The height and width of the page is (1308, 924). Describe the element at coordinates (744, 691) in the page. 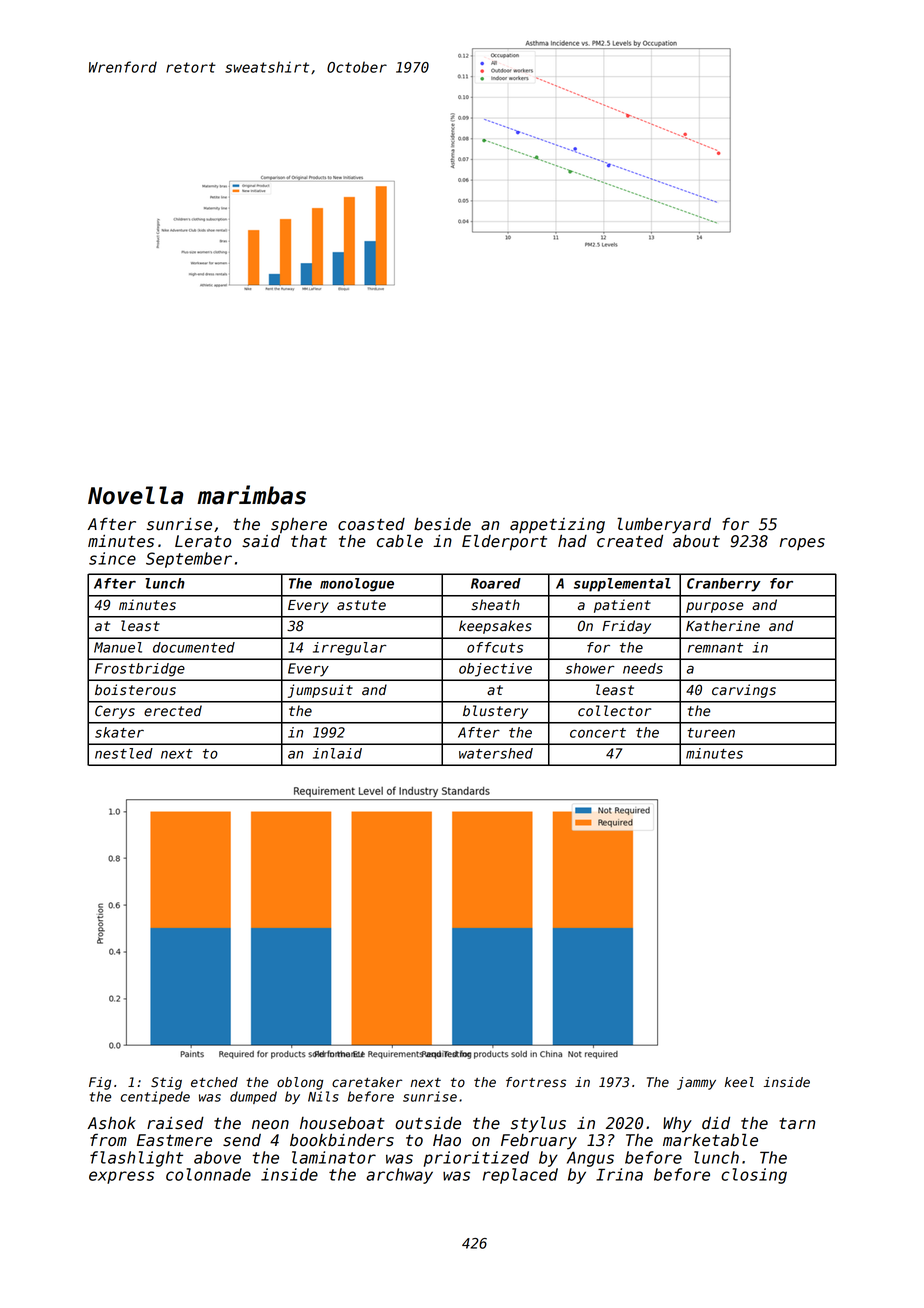

I see `carvings` at that location.
